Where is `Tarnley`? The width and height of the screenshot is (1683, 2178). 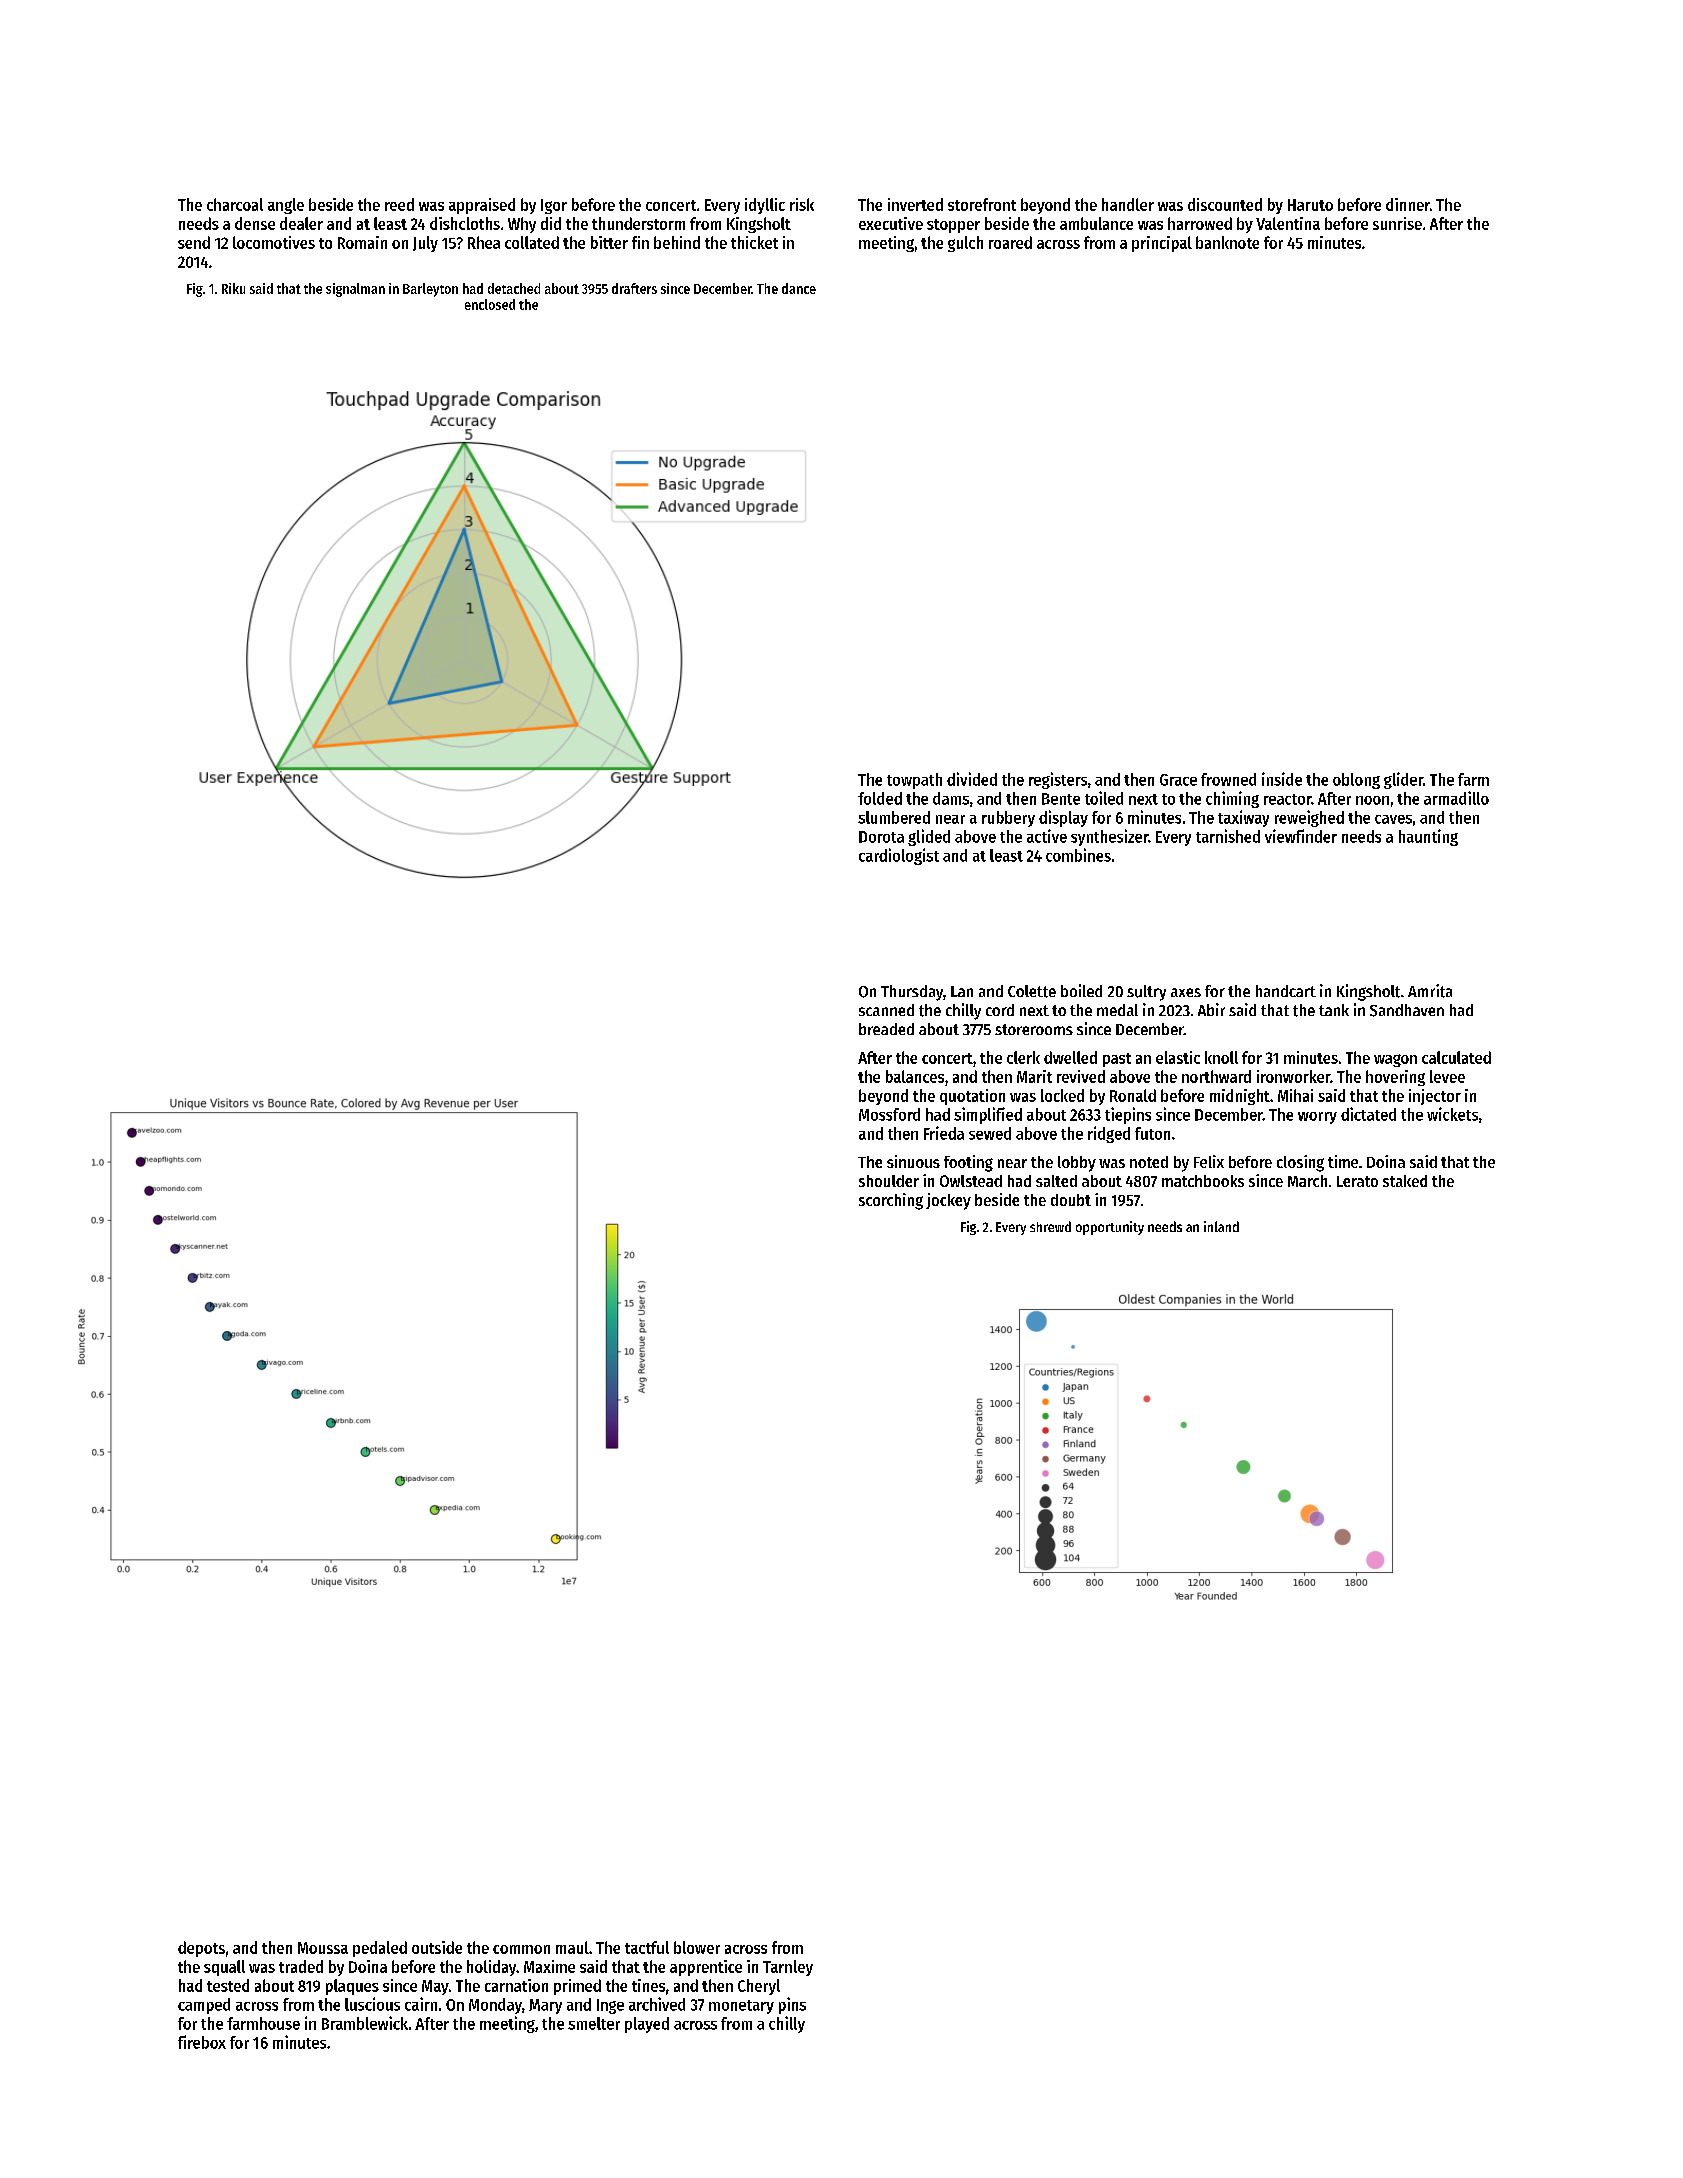
Tarnley is located at coordinates (788, 1968).
